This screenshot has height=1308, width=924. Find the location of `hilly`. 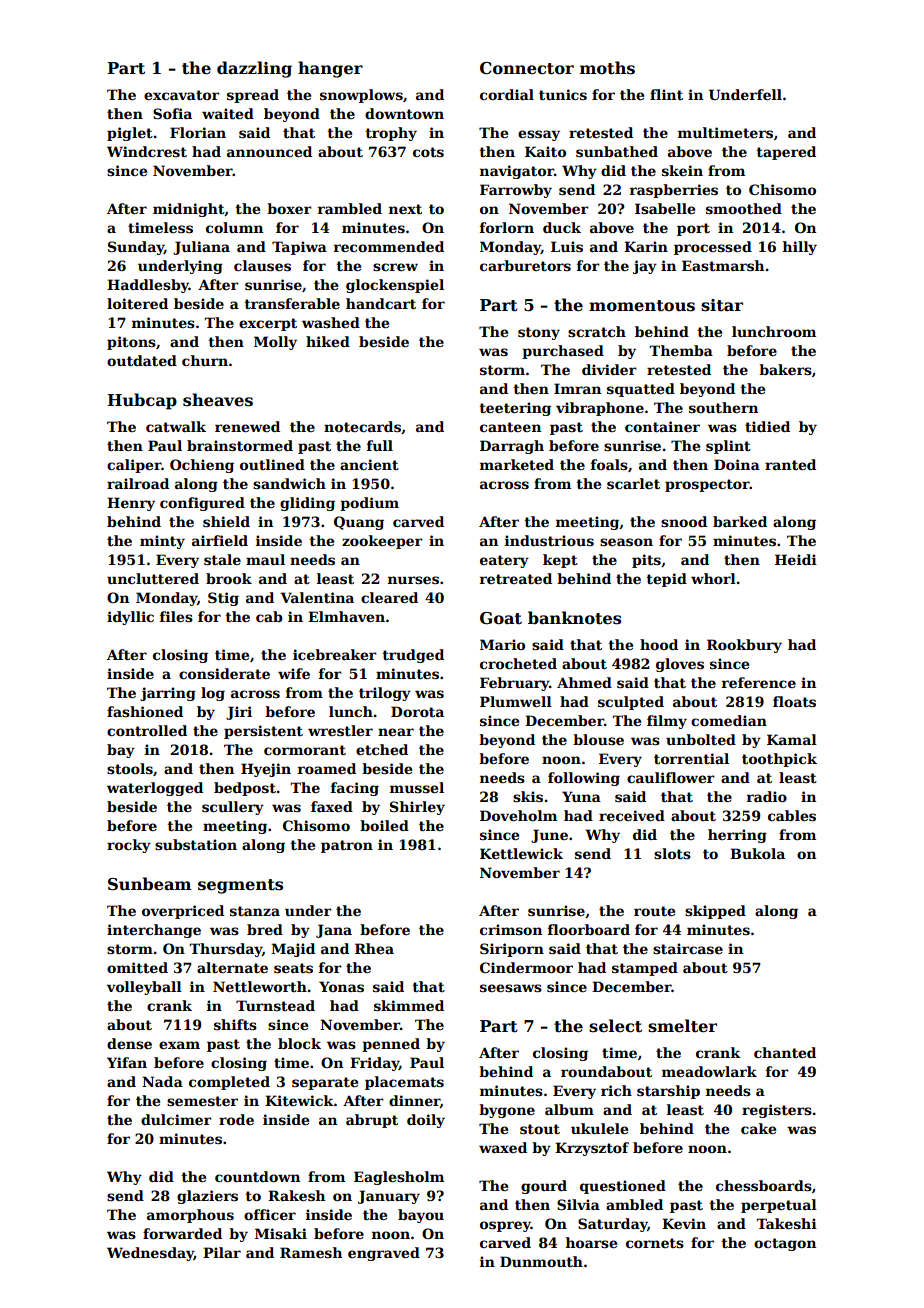

hilly is located at coordinates (800, 248).
